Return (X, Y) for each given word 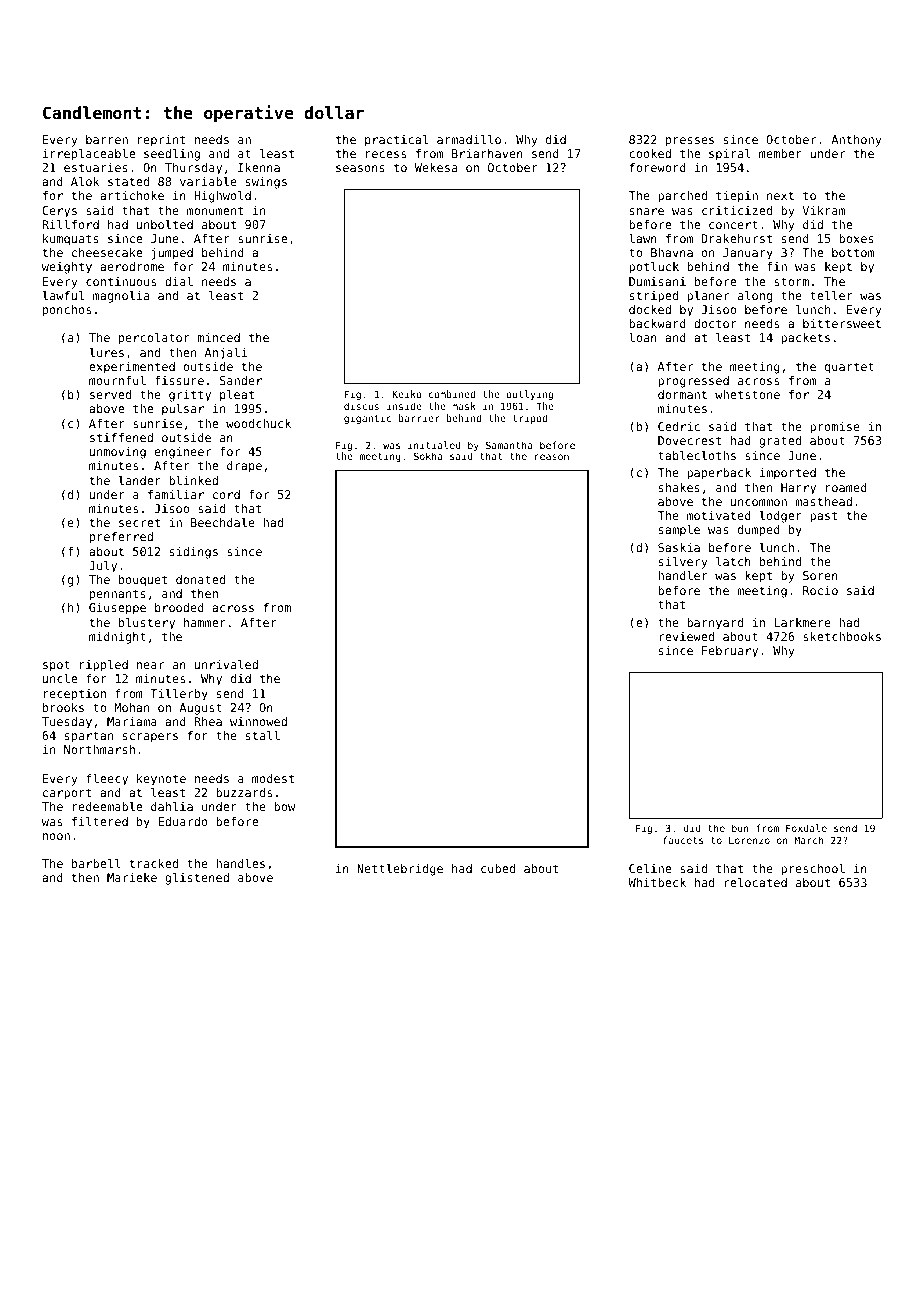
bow (284, 806)
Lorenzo (749, 840)
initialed (434, 445)
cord (226, 494)
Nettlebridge (400, 870)
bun (740, 828)
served (110, 394)
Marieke (132, 877)
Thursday (193, 169)
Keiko (407, 394)
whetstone (747, 394)
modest (273, 778)
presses (690, 142)
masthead (823, 501)
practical (396, 141)
